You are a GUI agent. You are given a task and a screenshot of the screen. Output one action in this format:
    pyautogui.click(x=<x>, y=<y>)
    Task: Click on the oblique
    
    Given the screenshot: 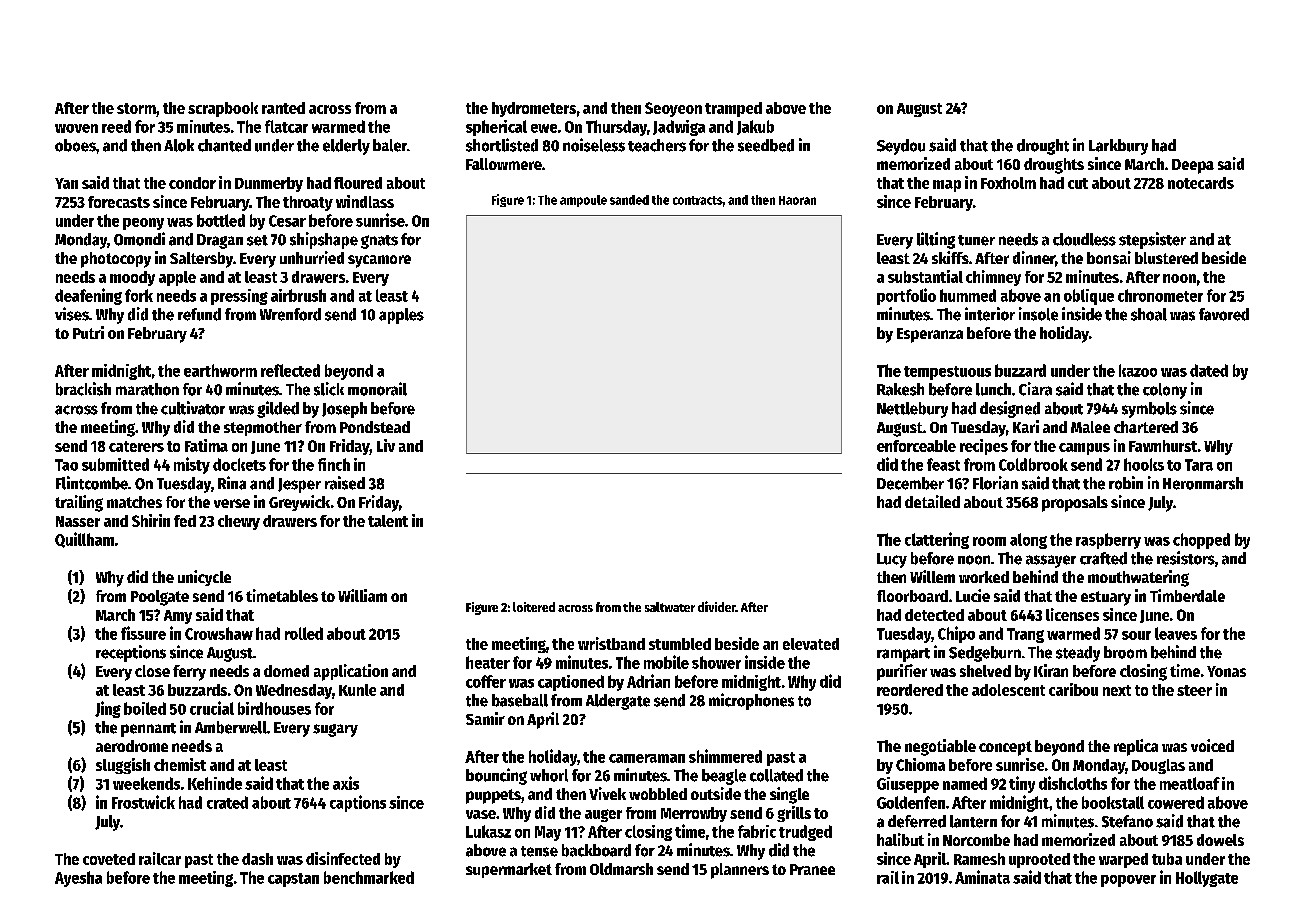 What is the action you would take?
    pyautogui.click(x=1089, y=297)
